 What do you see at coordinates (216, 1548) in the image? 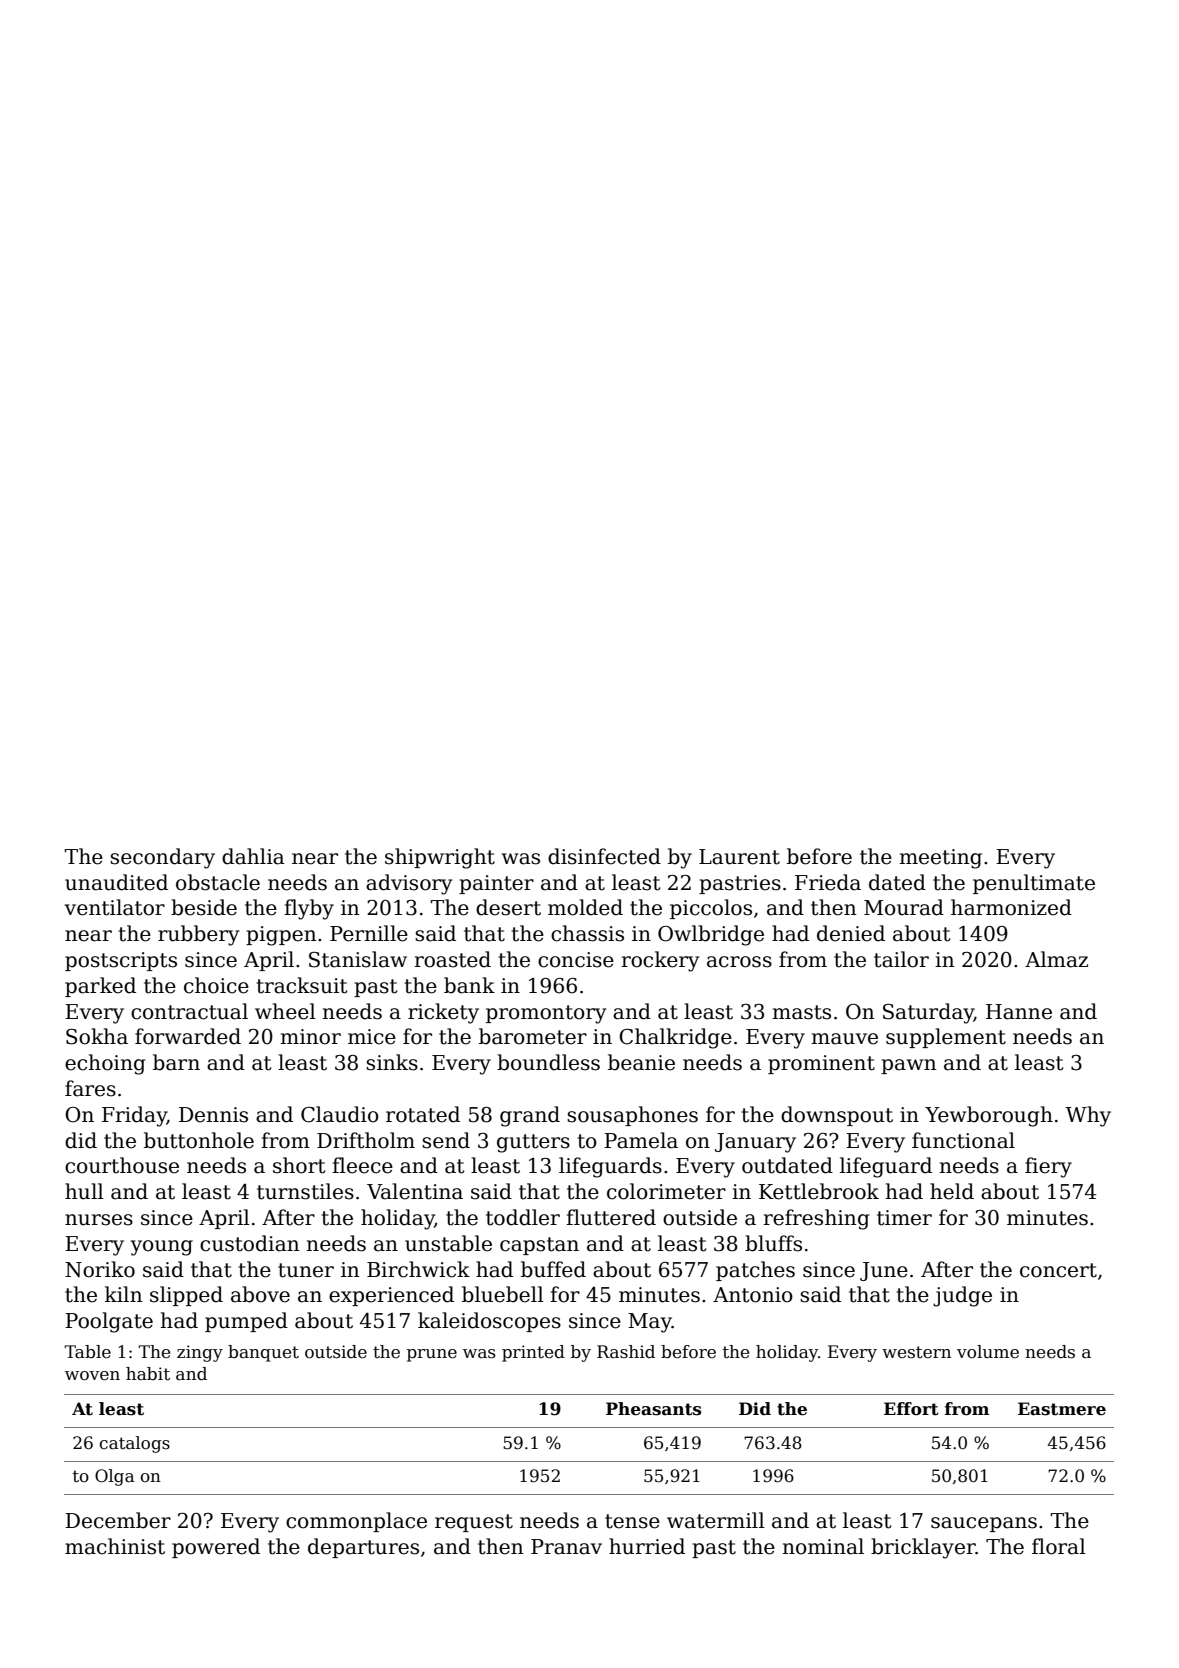
I see `powered` at bounding box center [216, 1548].
